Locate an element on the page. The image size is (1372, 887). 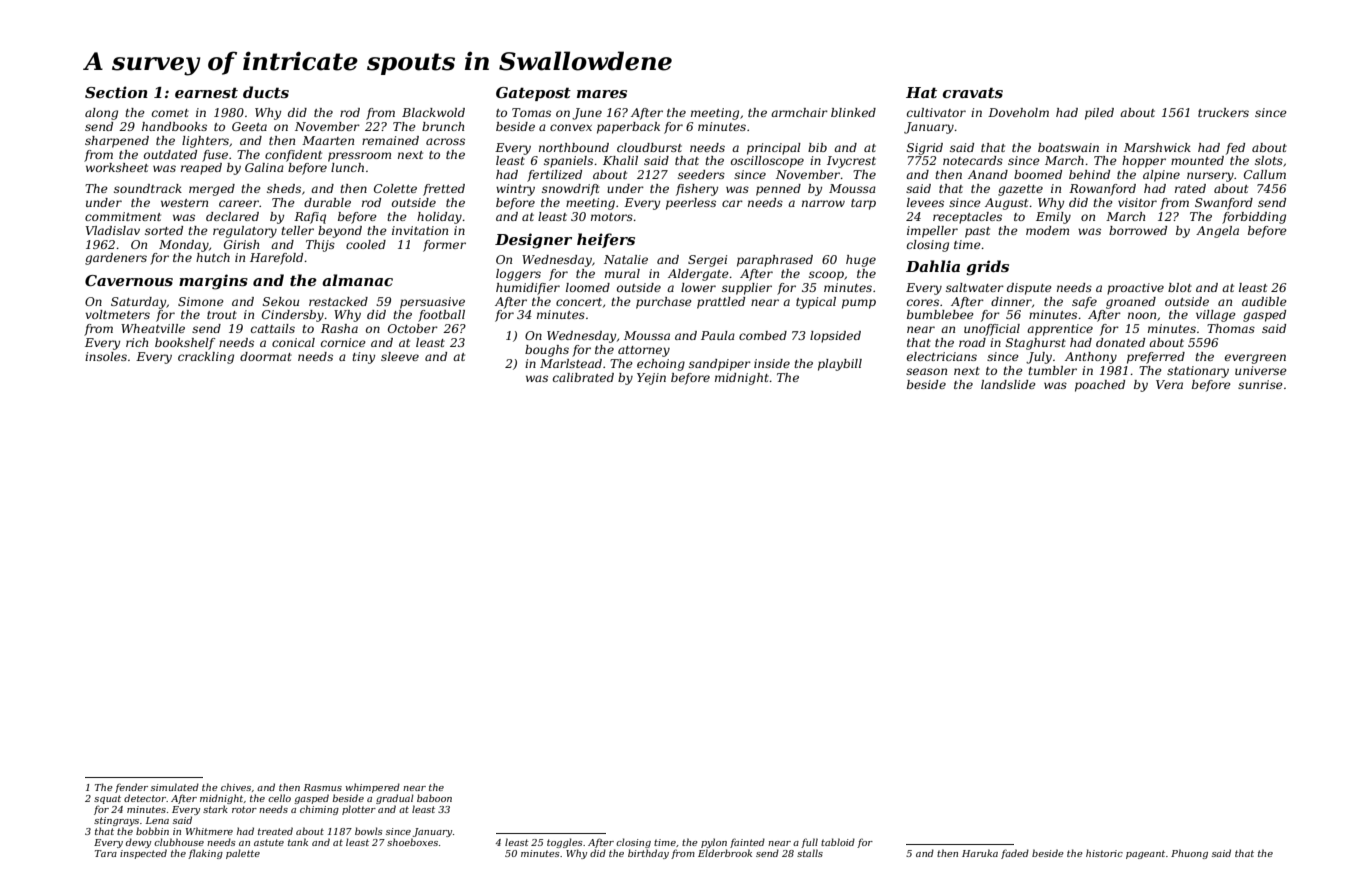
truckers is located at coordinates (1223, 112).
